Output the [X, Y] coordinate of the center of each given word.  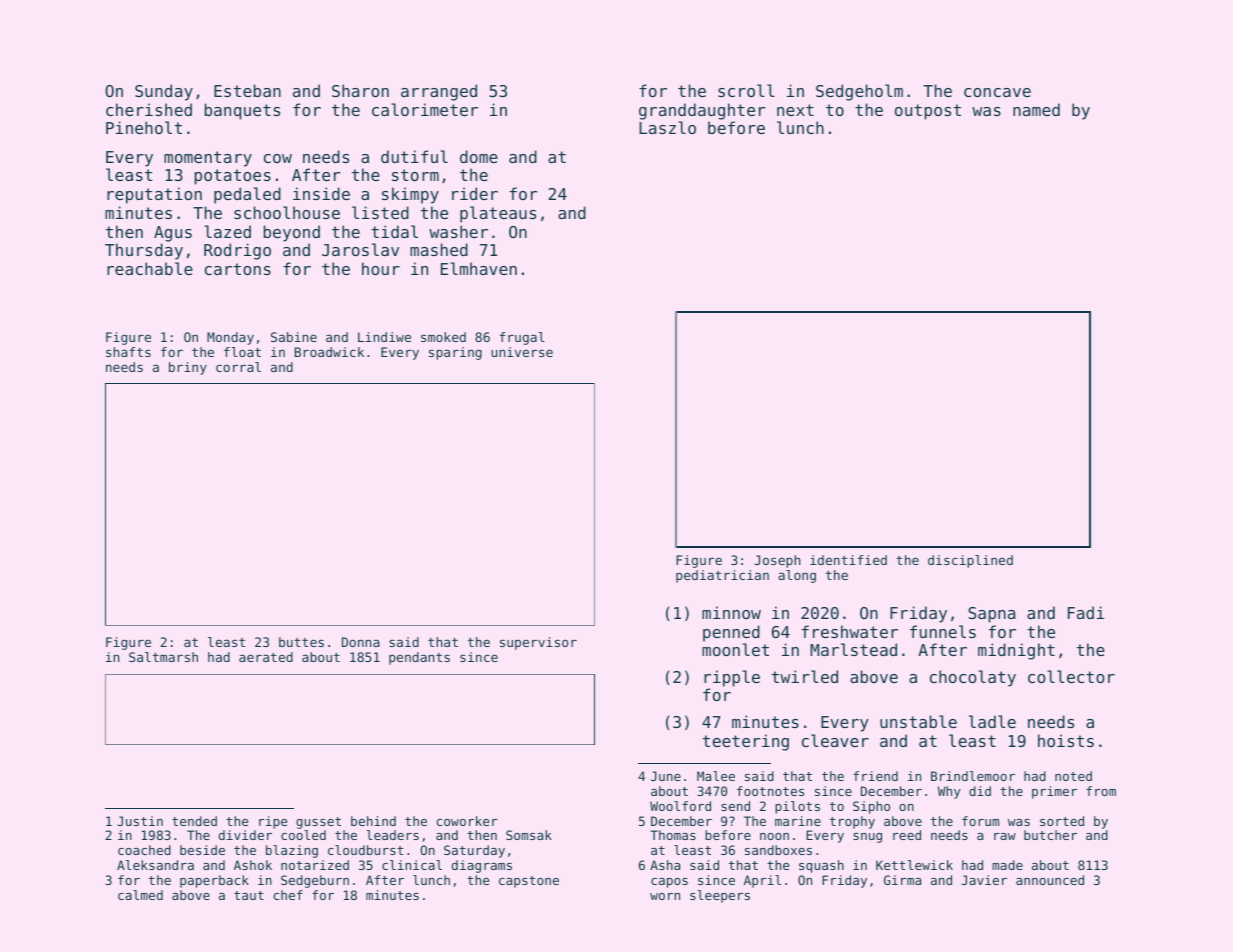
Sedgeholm [859, 92]
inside [321, 193]
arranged [439, 92]
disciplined [970, 561]
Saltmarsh [163, 657]
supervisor [538, 643]
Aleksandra [155, 865]
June [666, 776]
